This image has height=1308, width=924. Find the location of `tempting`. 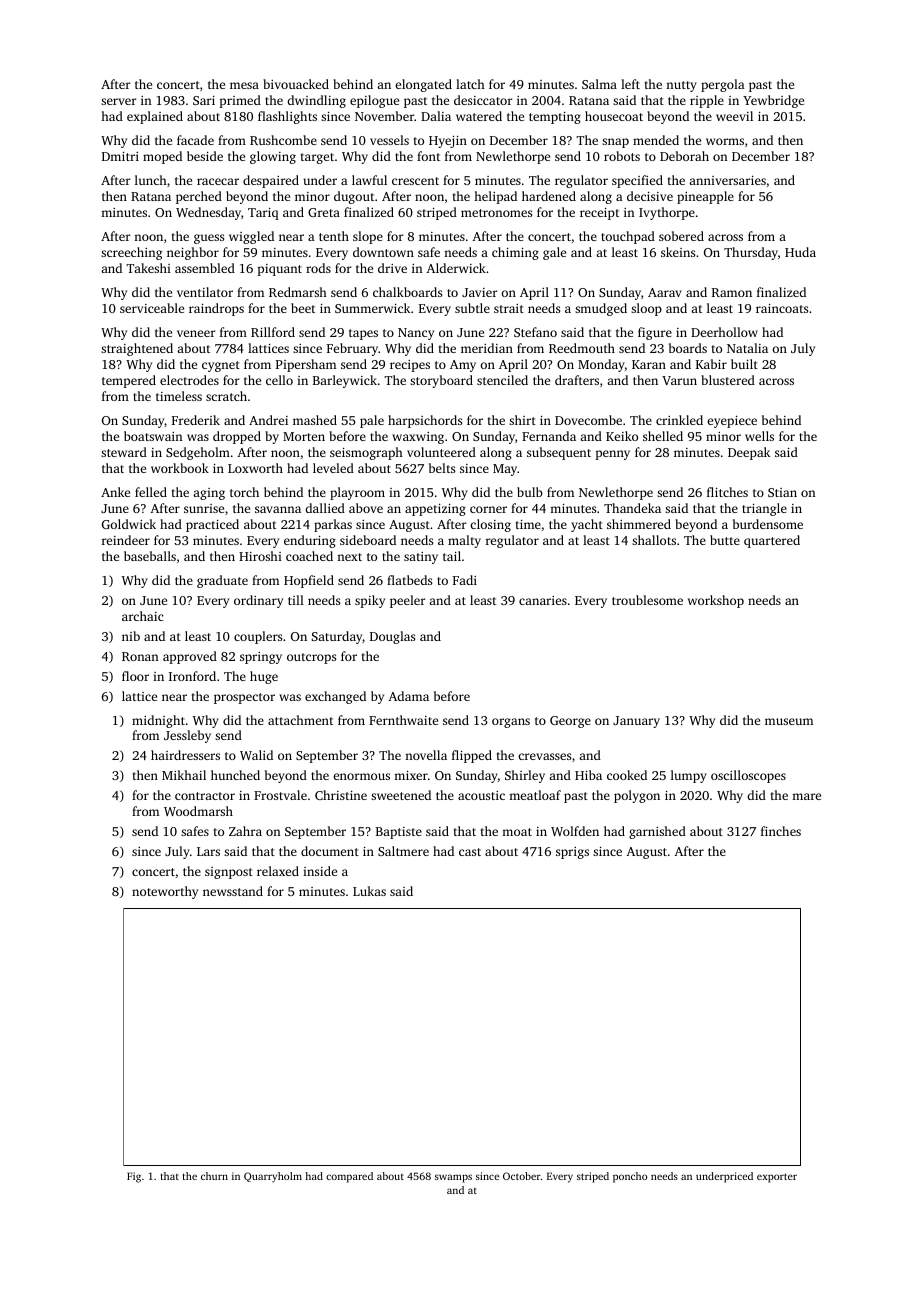

tempting is located at coordinates (555, 118).
